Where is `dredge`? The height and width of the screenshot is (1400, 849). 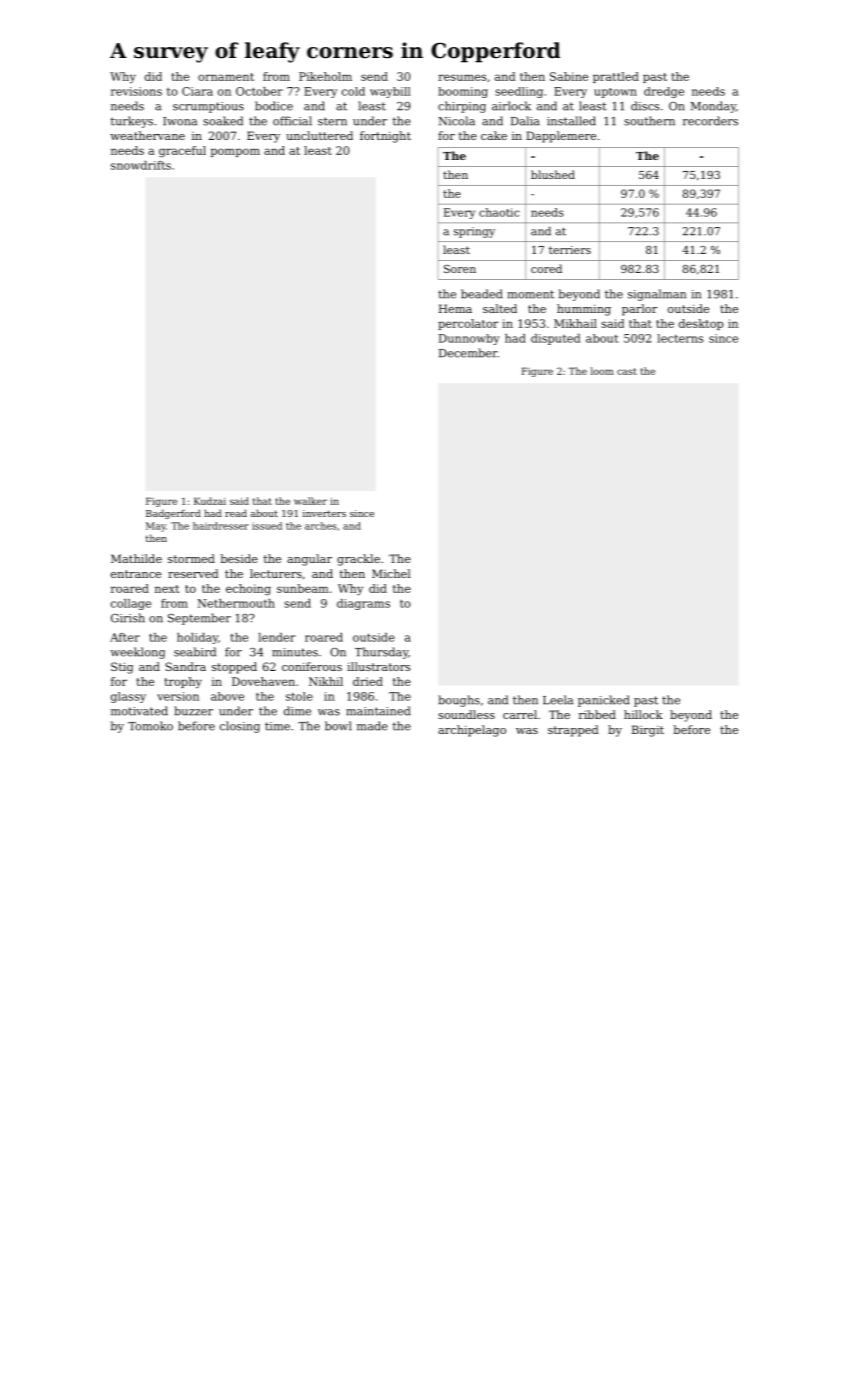
dredge is located at coordinates (664, 92).
